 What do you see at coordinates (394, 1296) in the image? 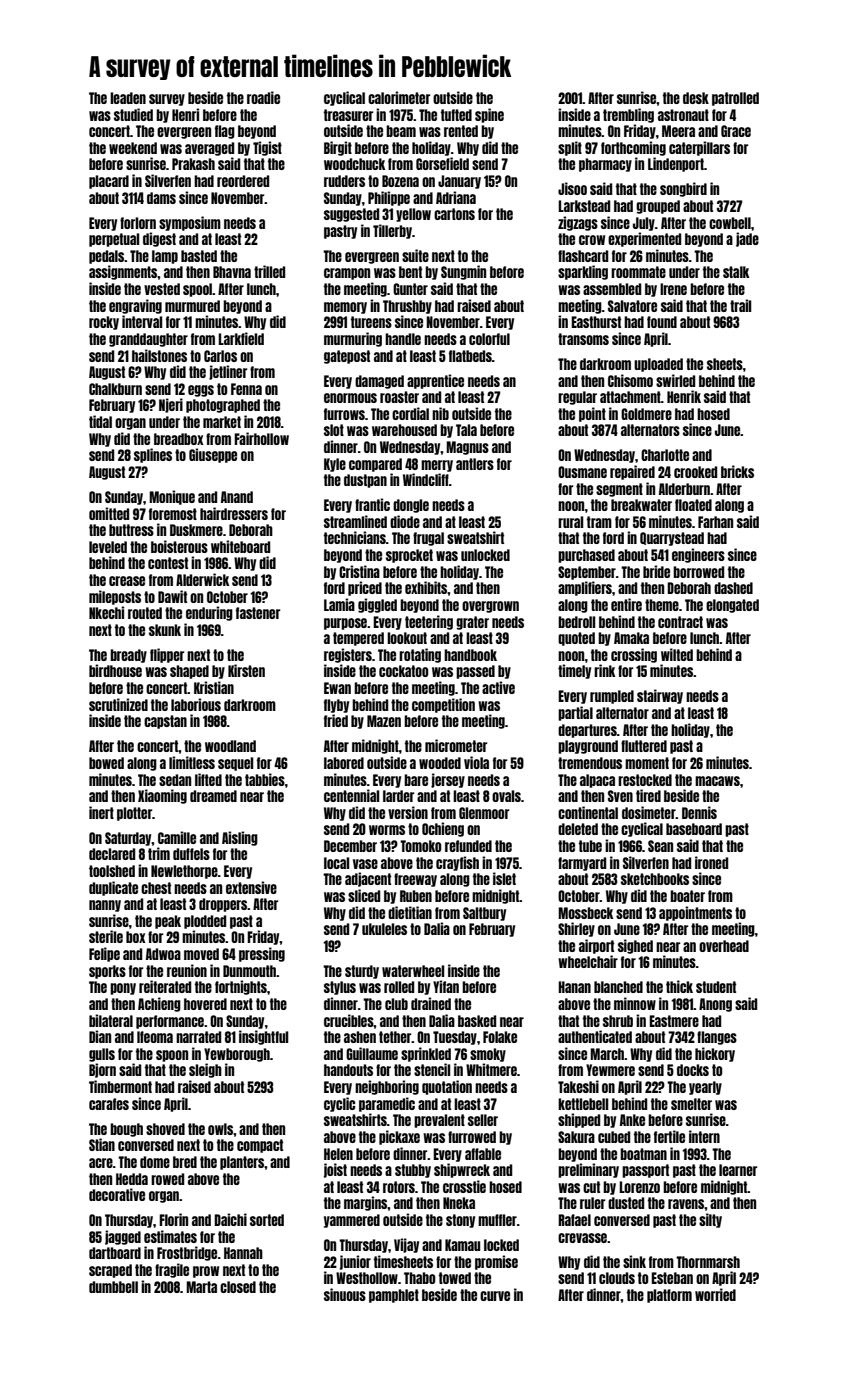
I see `pamphlet` at bounding box center [394, 1296].
